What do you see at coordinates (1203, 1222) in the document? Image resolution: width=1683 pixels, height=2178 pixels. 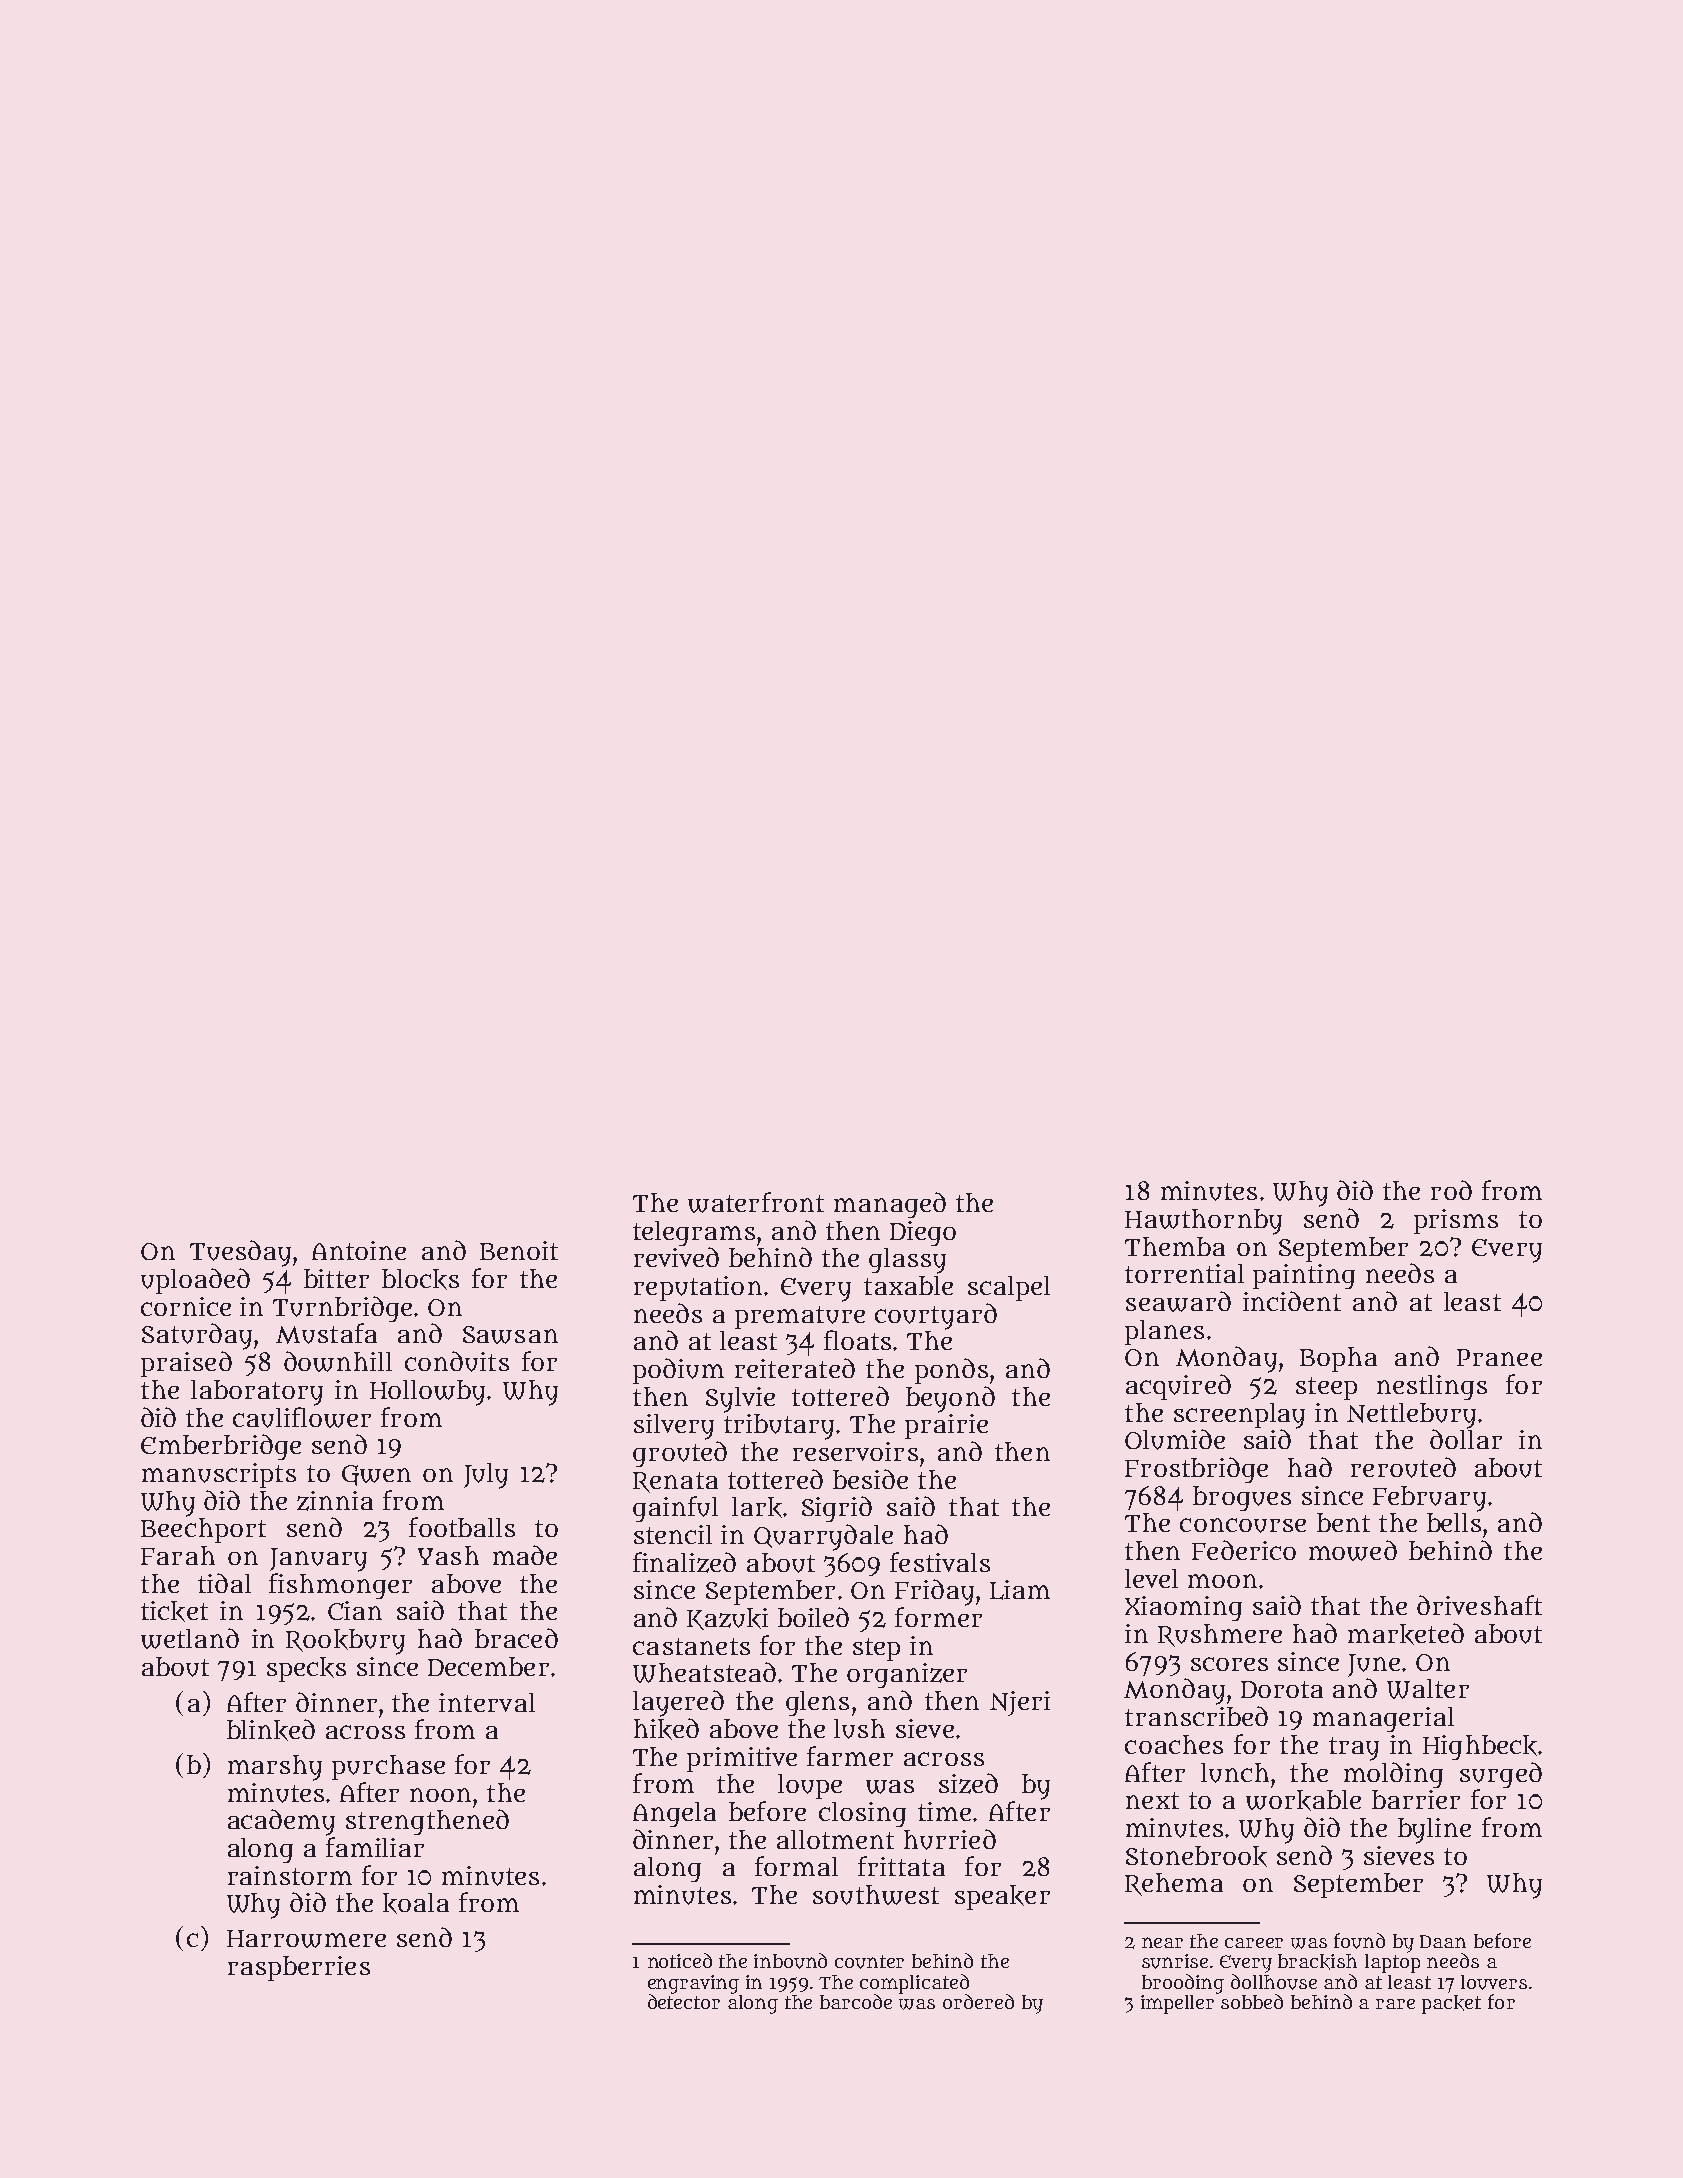 I see `Hawthornby` at bounding box center [1203, 1222].
